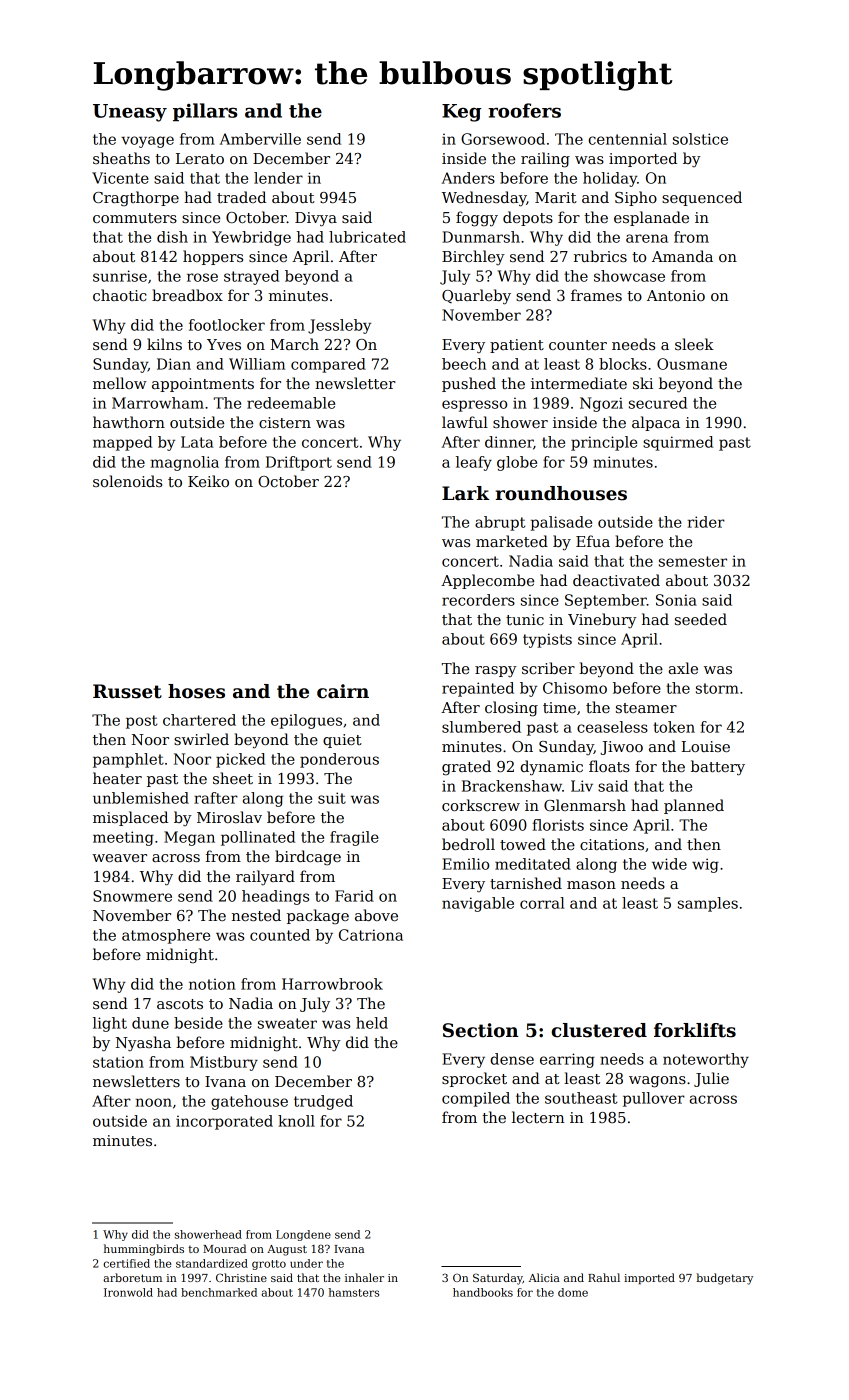  What do you see at coordinates (299, 463) in the page?
I see `Driftport` at bounding box center [299, 463].
